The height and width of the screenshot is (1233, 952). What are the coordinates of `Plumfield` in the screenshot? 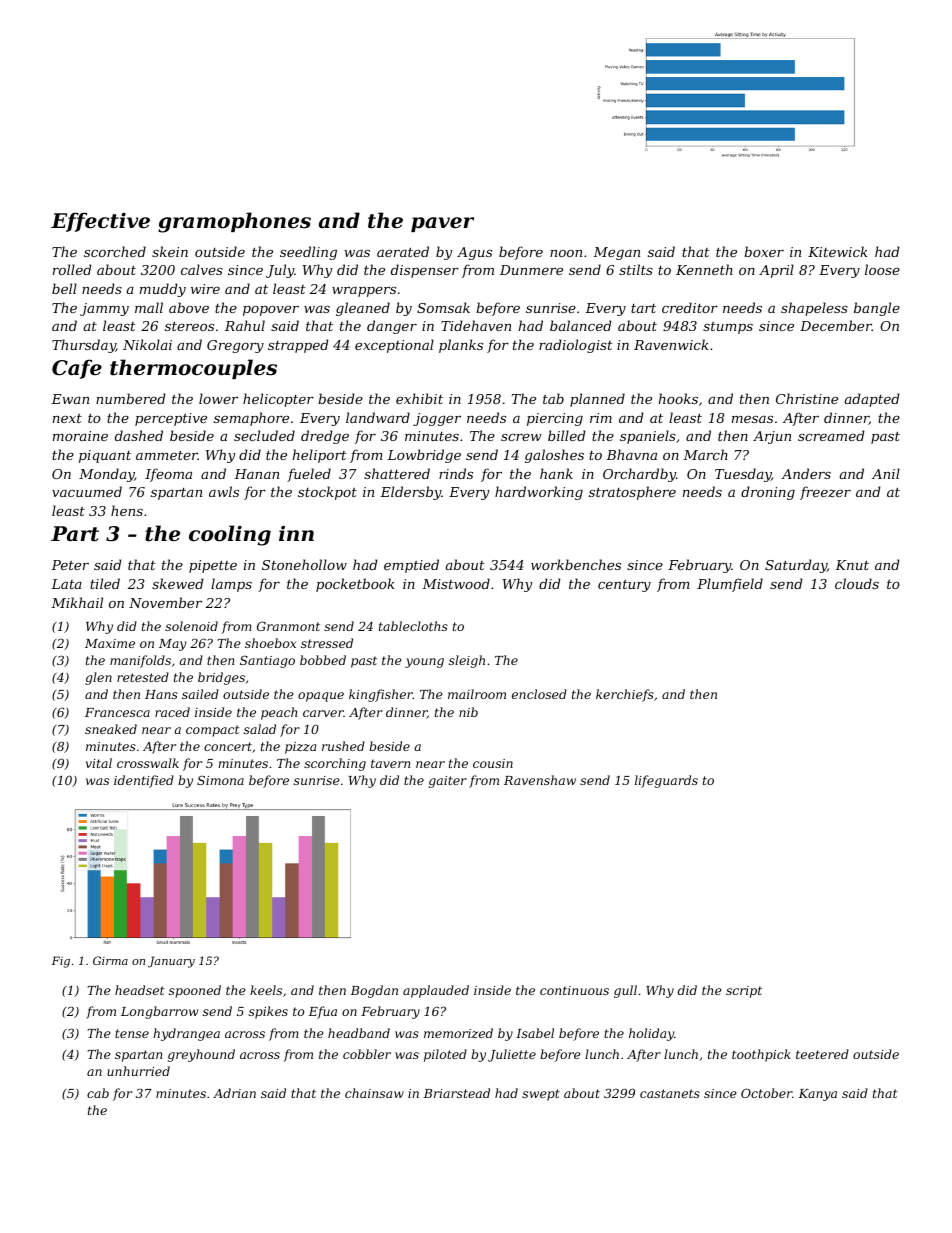 It's located at (730, 585).
